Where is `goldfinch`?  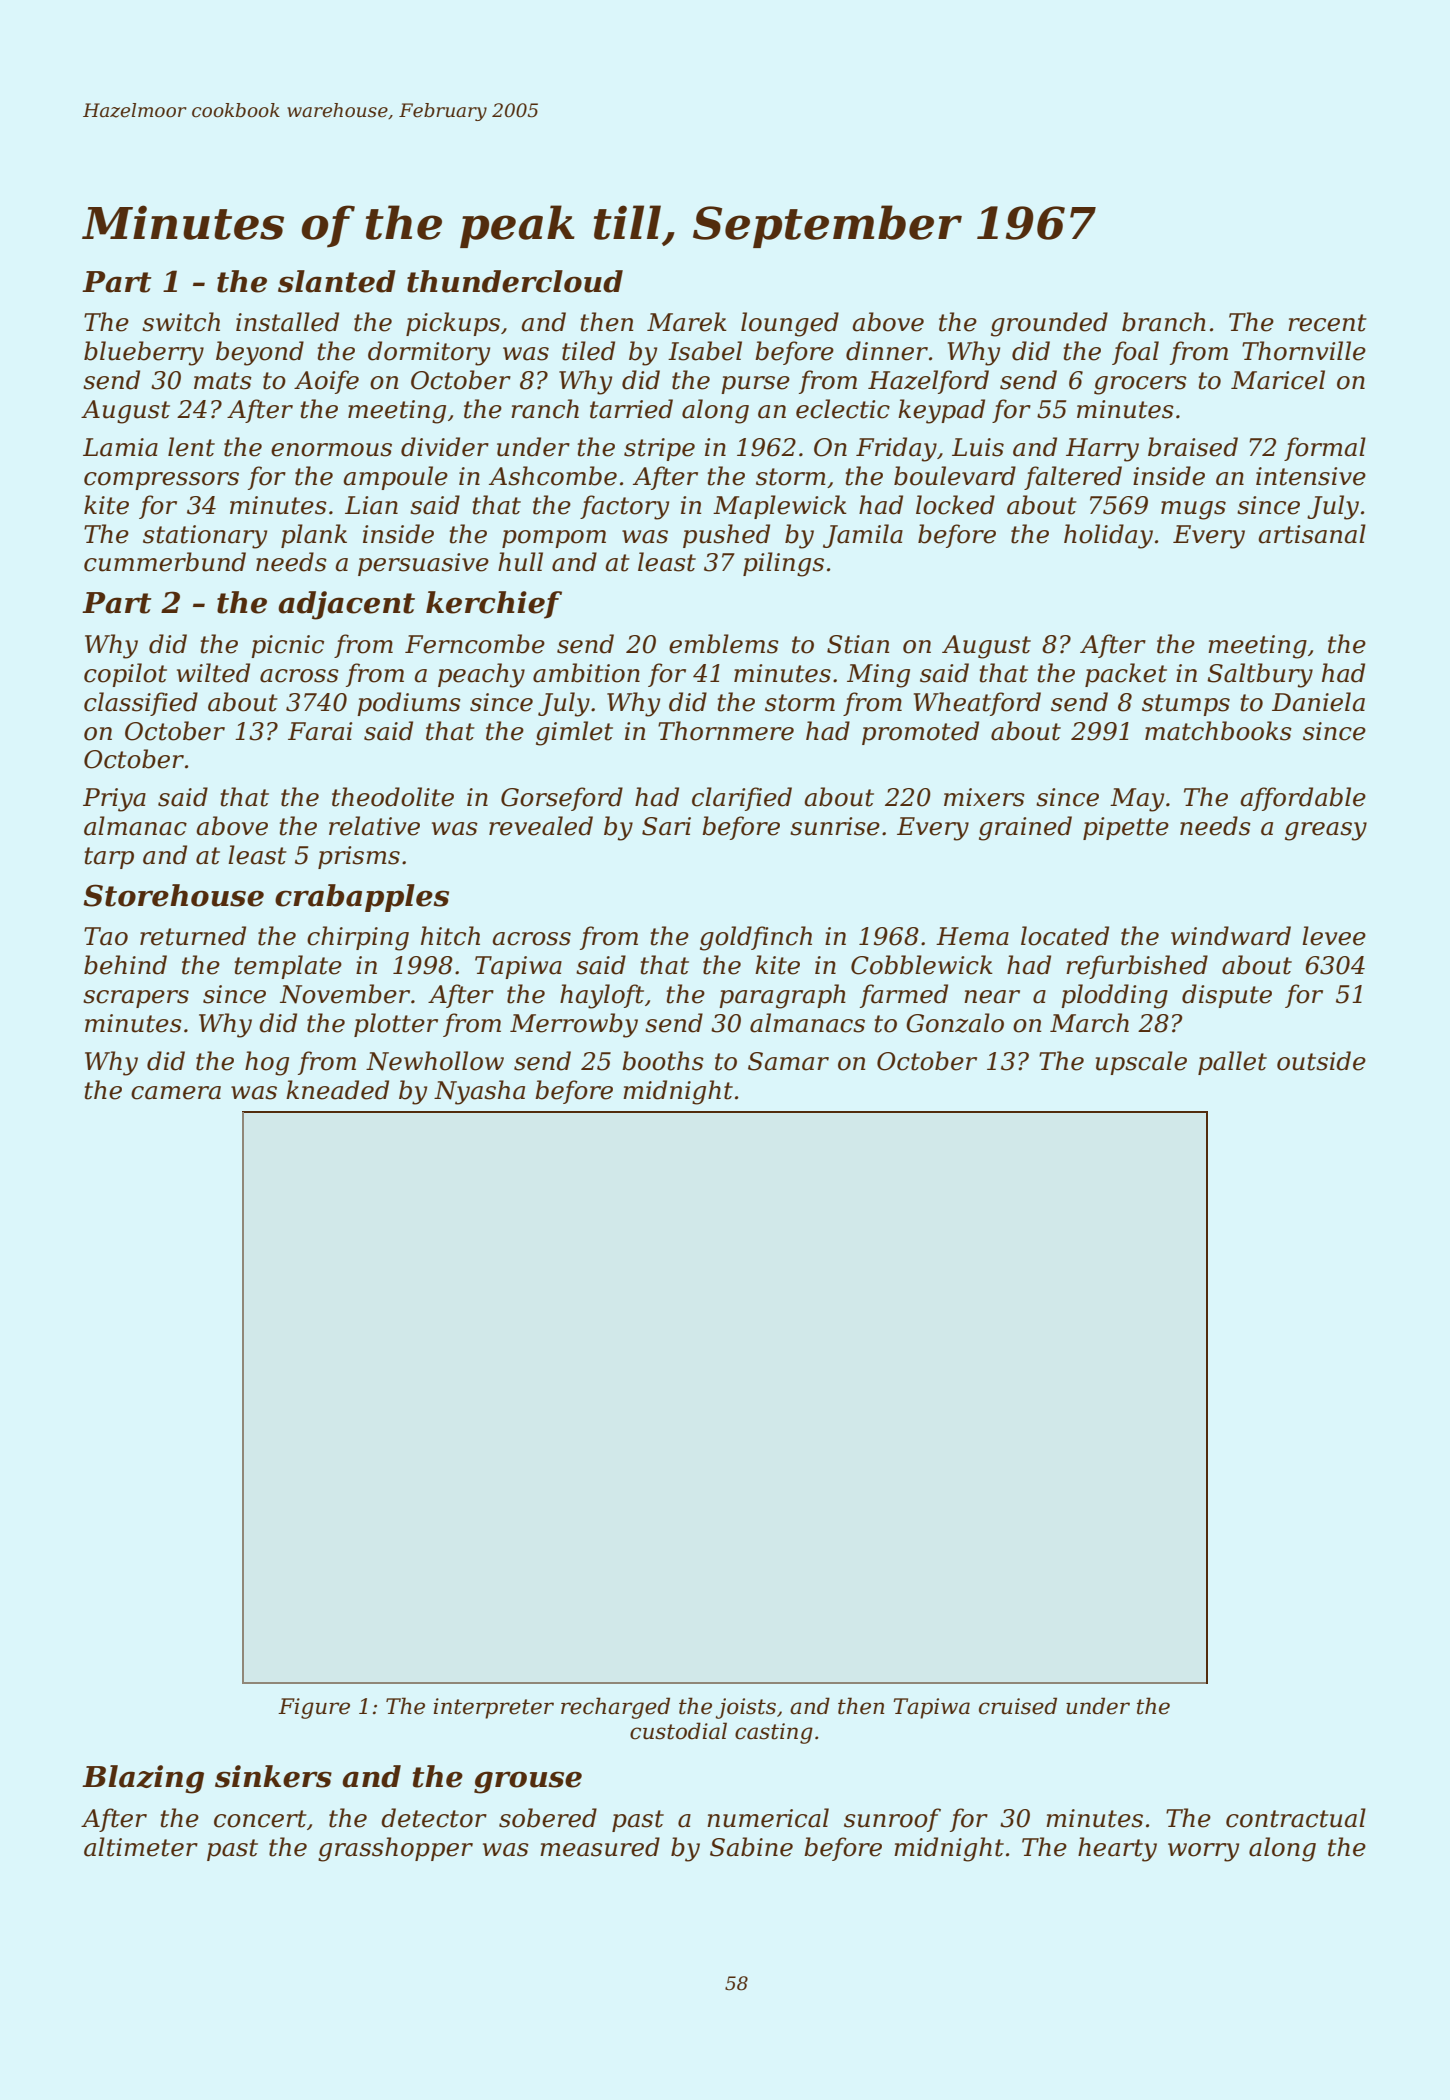
goldfinch is located at coordinates (756, 938).
